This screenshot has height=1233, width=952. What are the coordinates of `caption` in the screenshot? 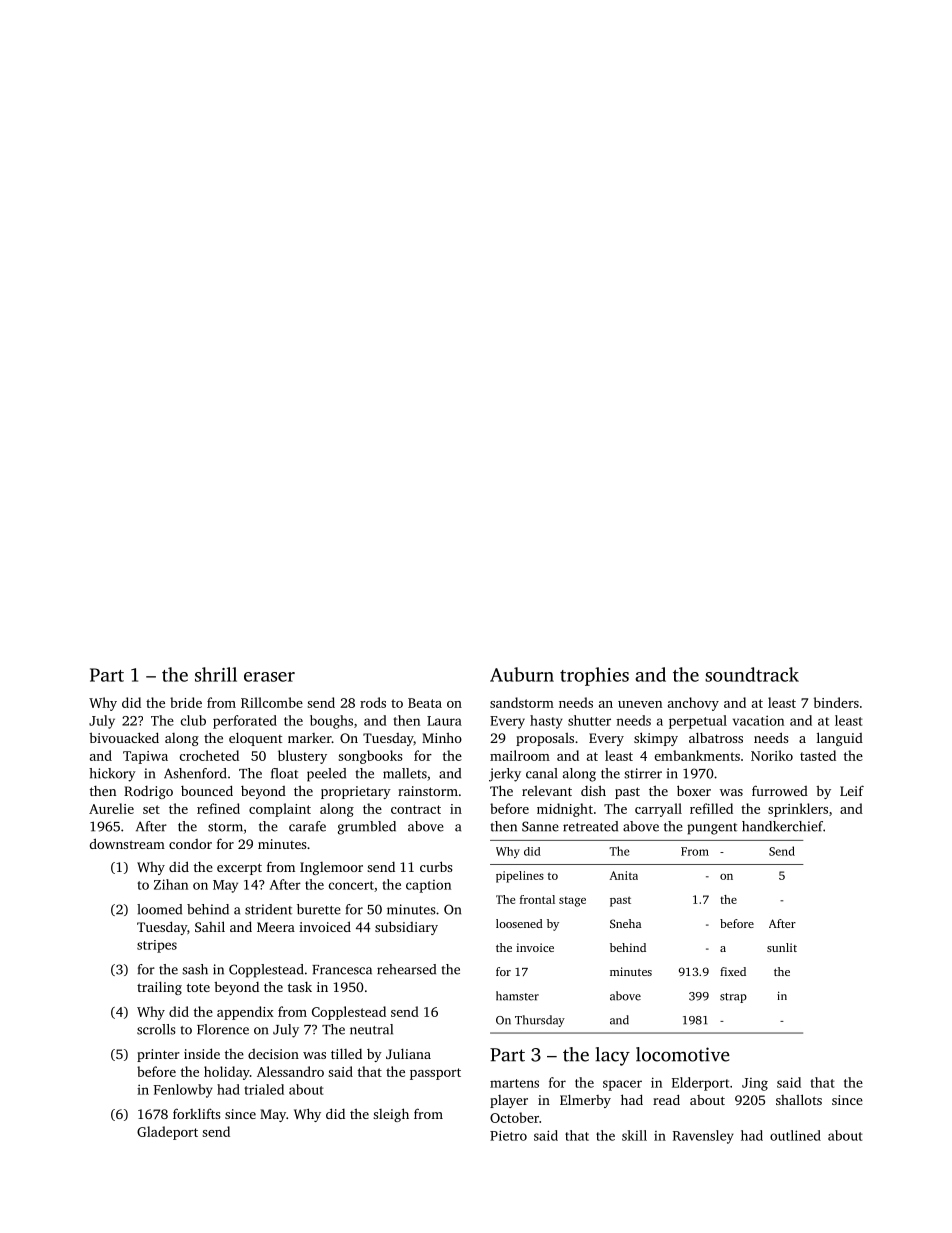 It's located at (428, 886).
